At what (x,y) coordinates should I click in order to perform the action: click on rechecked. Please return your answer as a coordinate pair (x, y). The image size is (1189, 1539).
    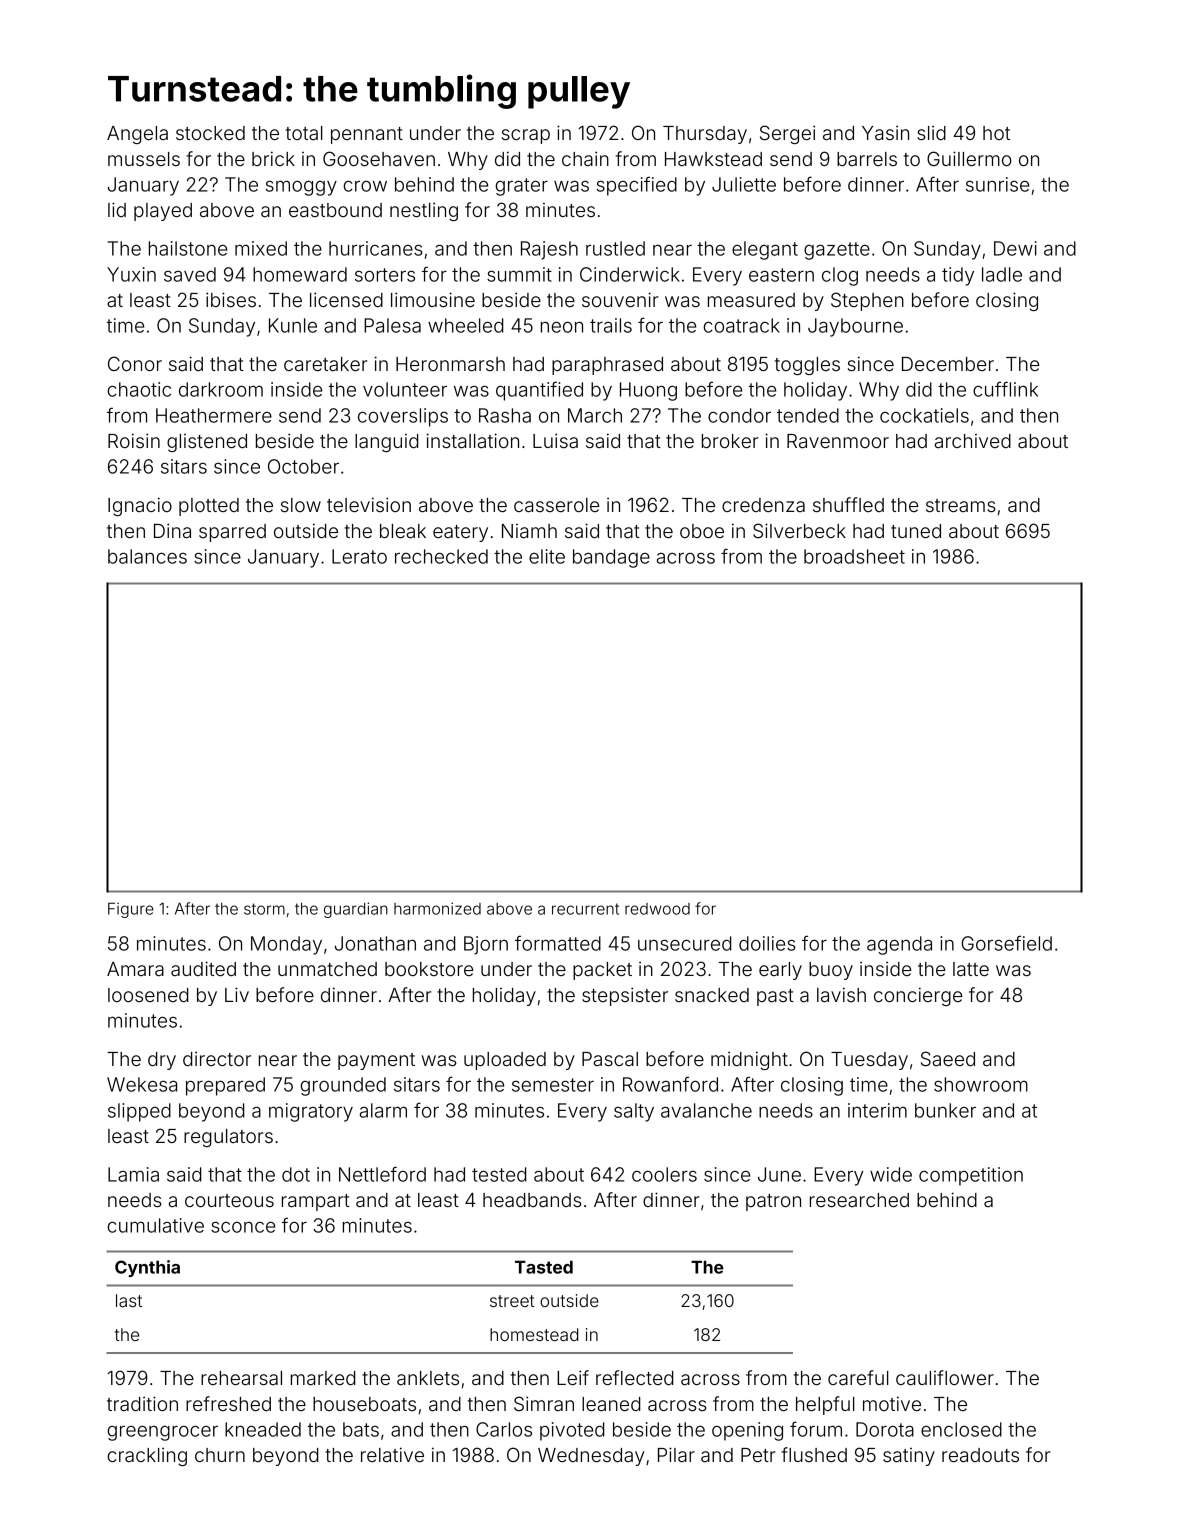
    Looking at the image, I should click on (441, 556).
